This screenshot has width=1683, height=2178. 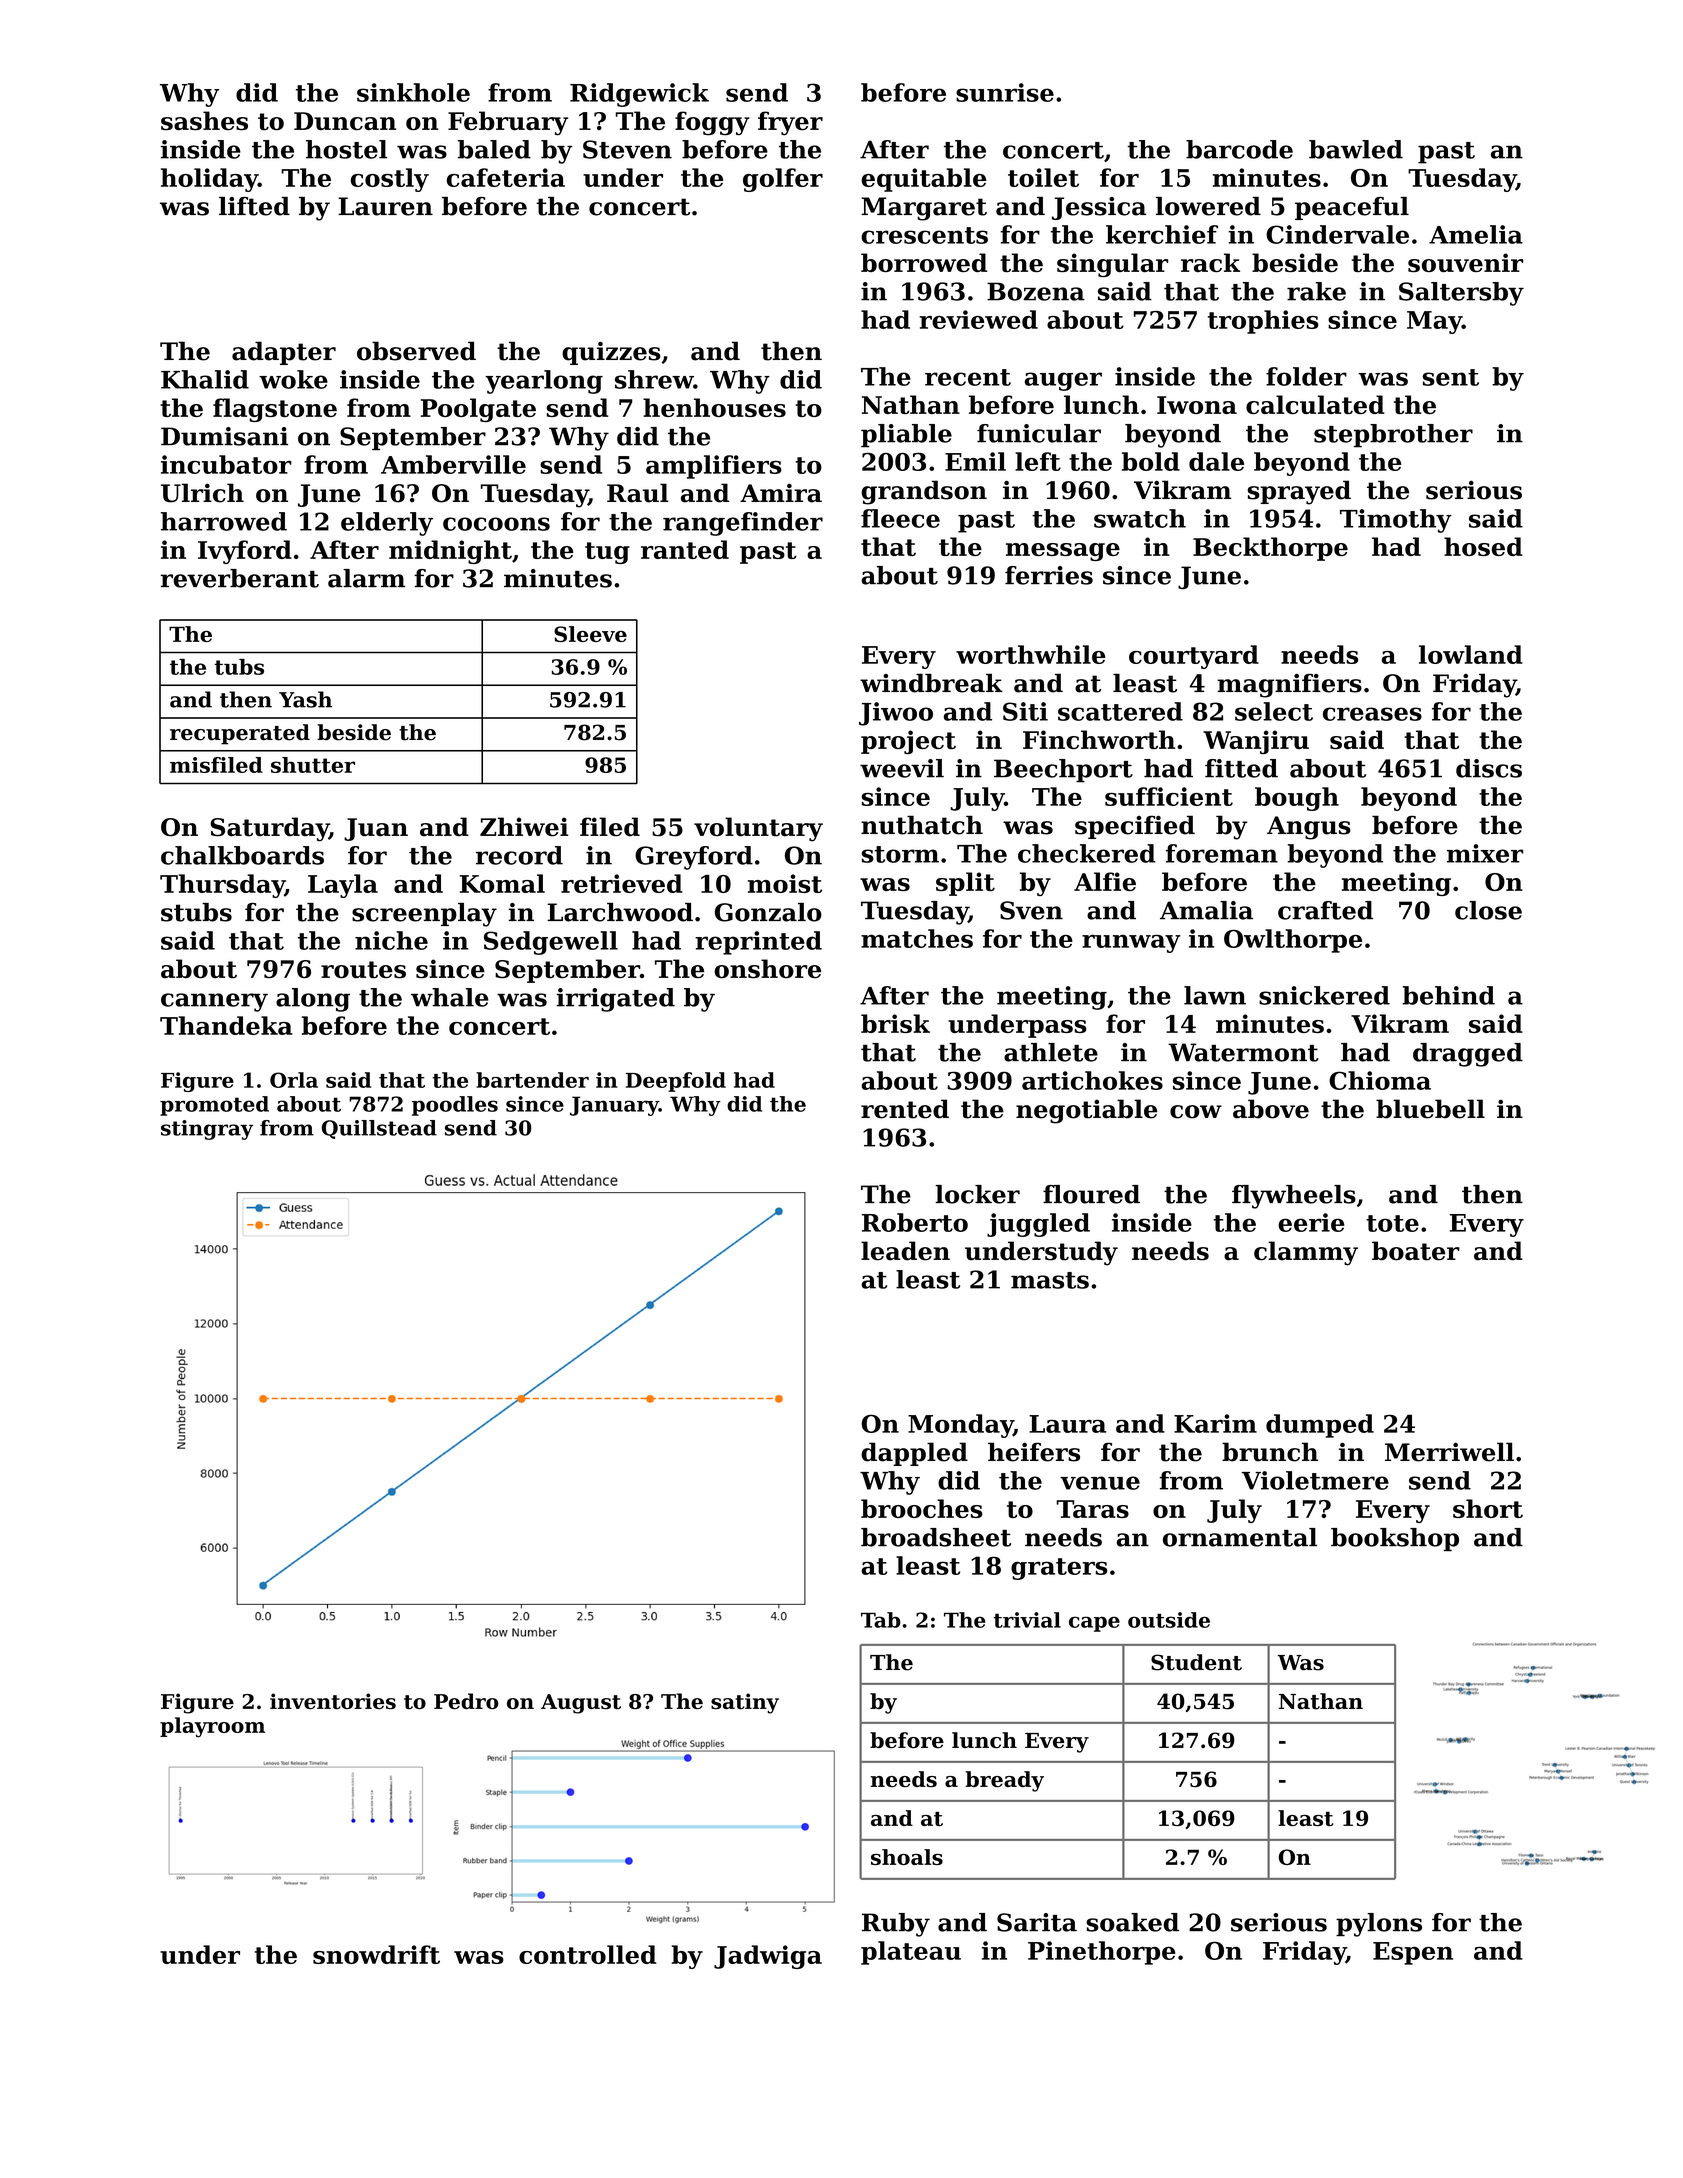 I want to click on playroom, so click(x=212, y=1727).
